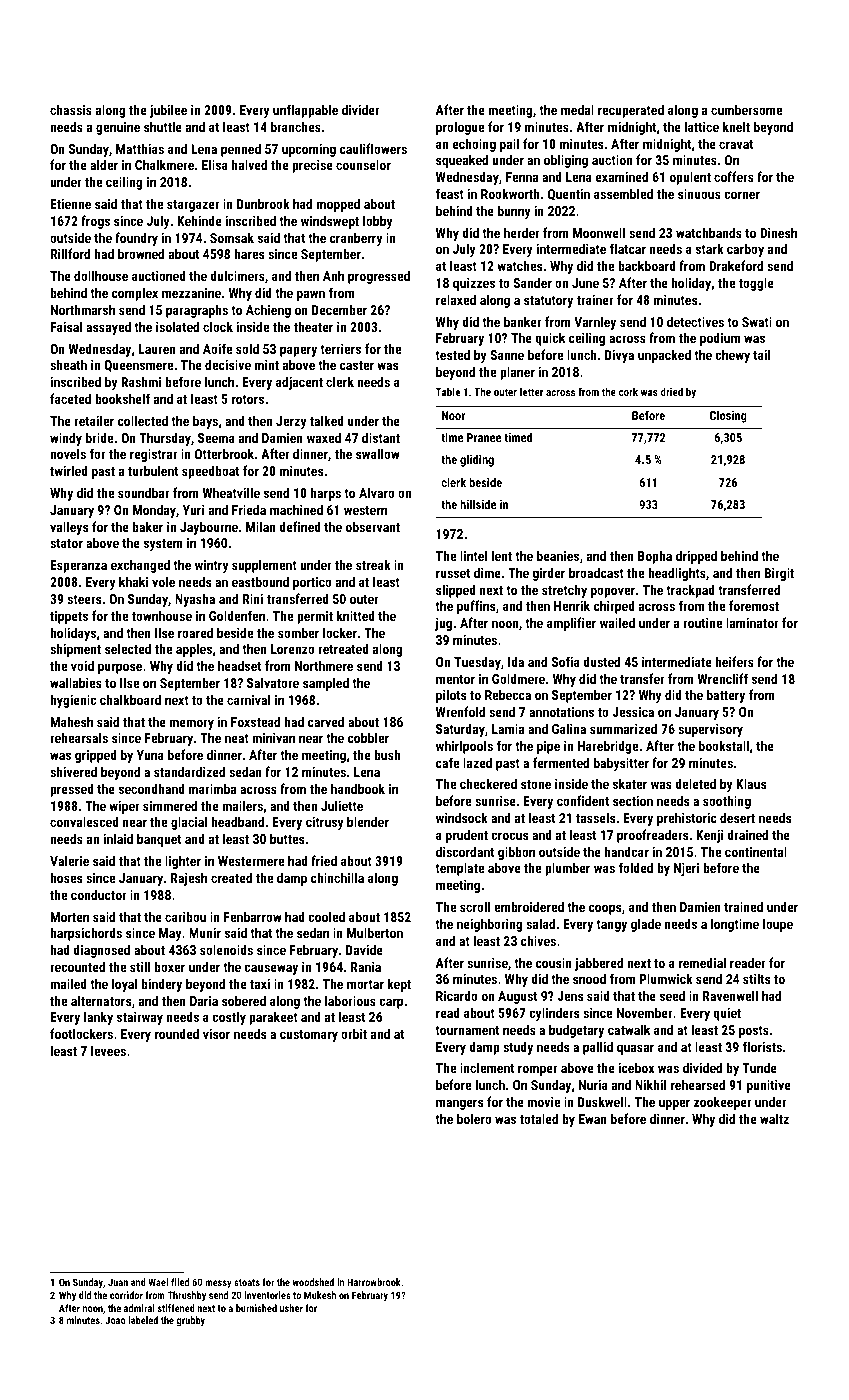 Image resolution: width=849 pixels, height=1400 pixels. Describe the element at coordinates (191, 1321) in the screenshot. I see `grubby` at that location.
